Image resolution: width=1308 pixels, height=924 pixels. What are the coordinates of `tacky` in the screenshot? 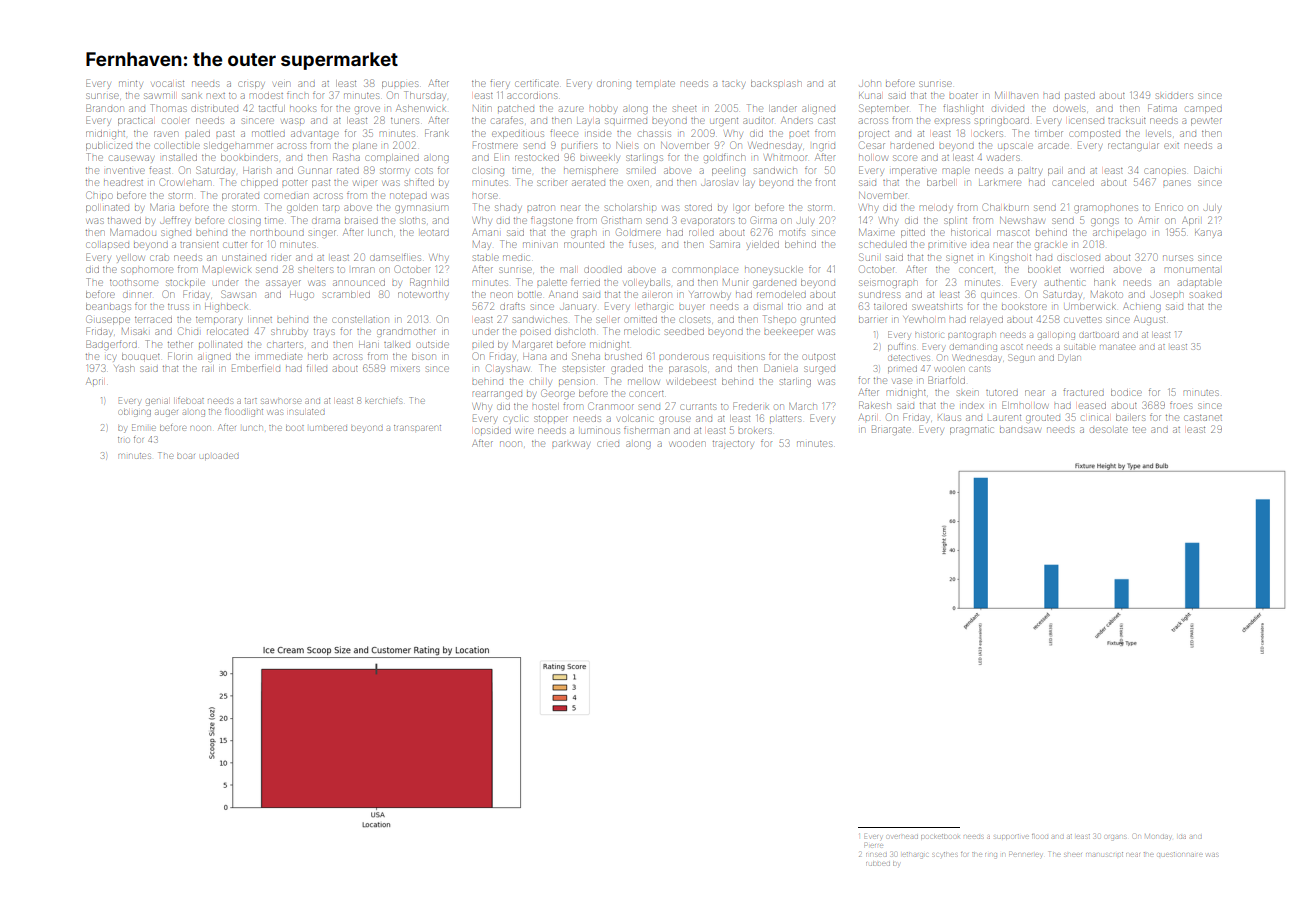 It's located at (733, 85).
